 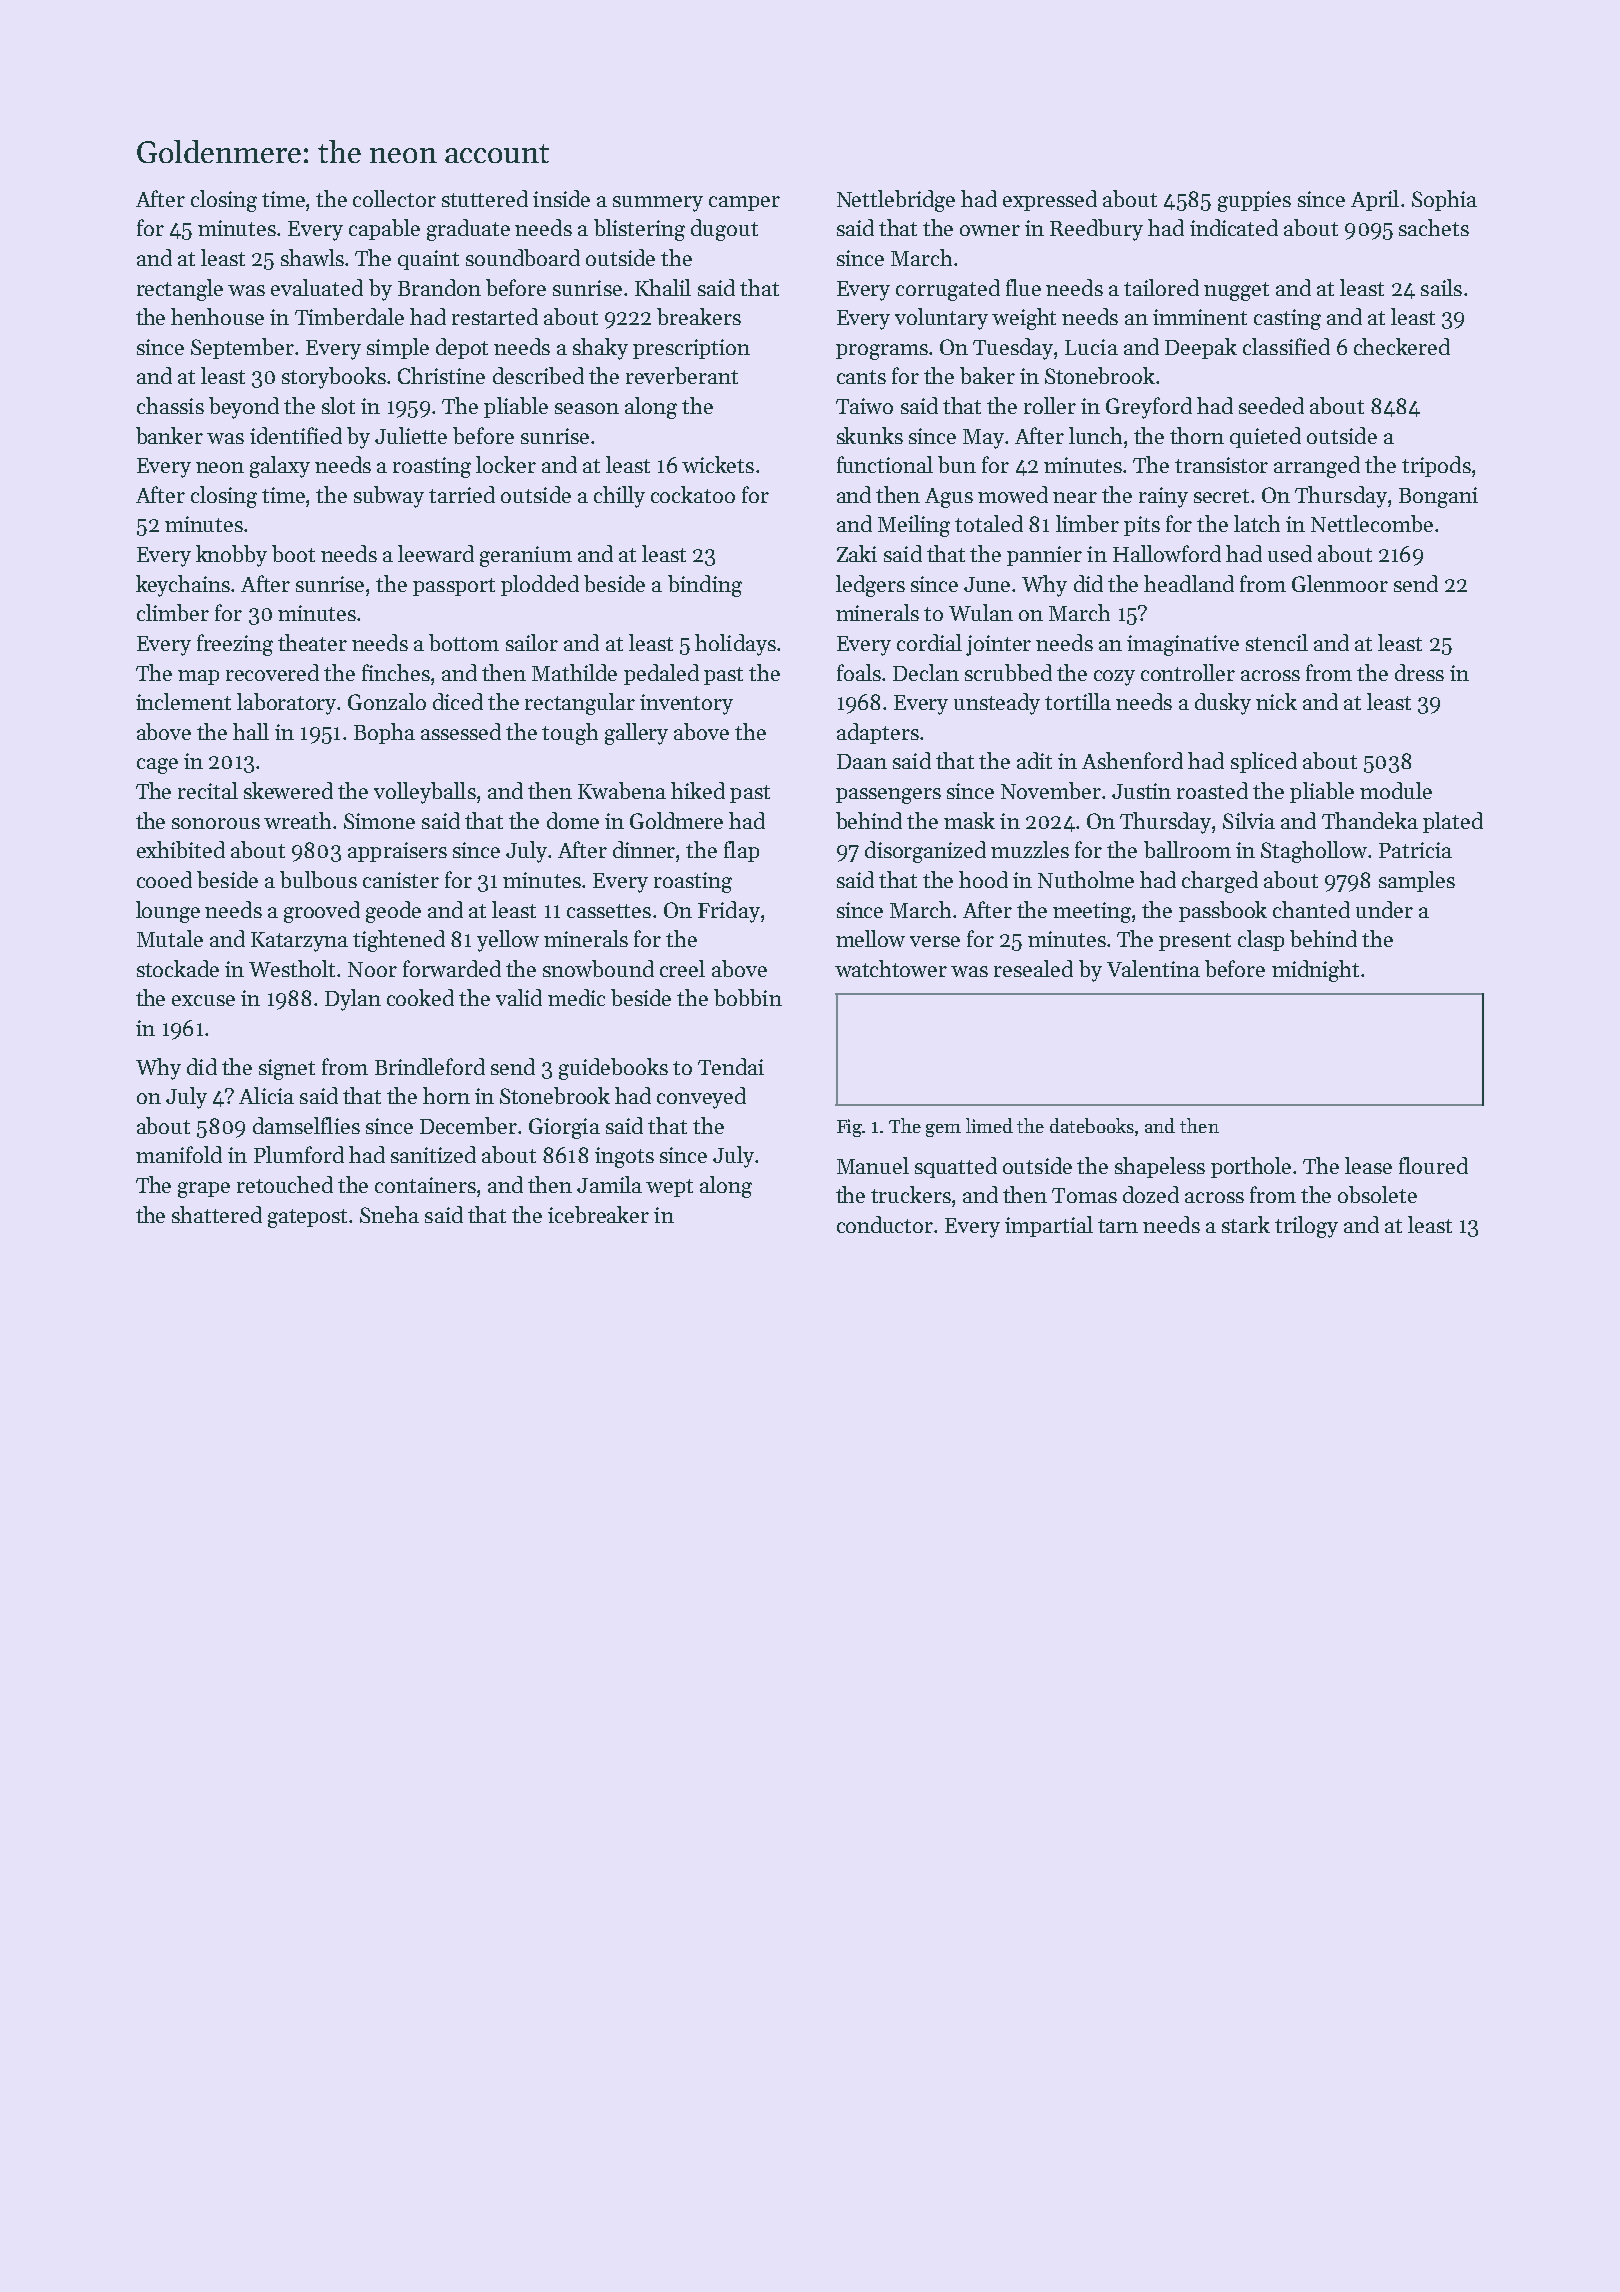 I want to click on exhibited, so click(x=181, y=849).
